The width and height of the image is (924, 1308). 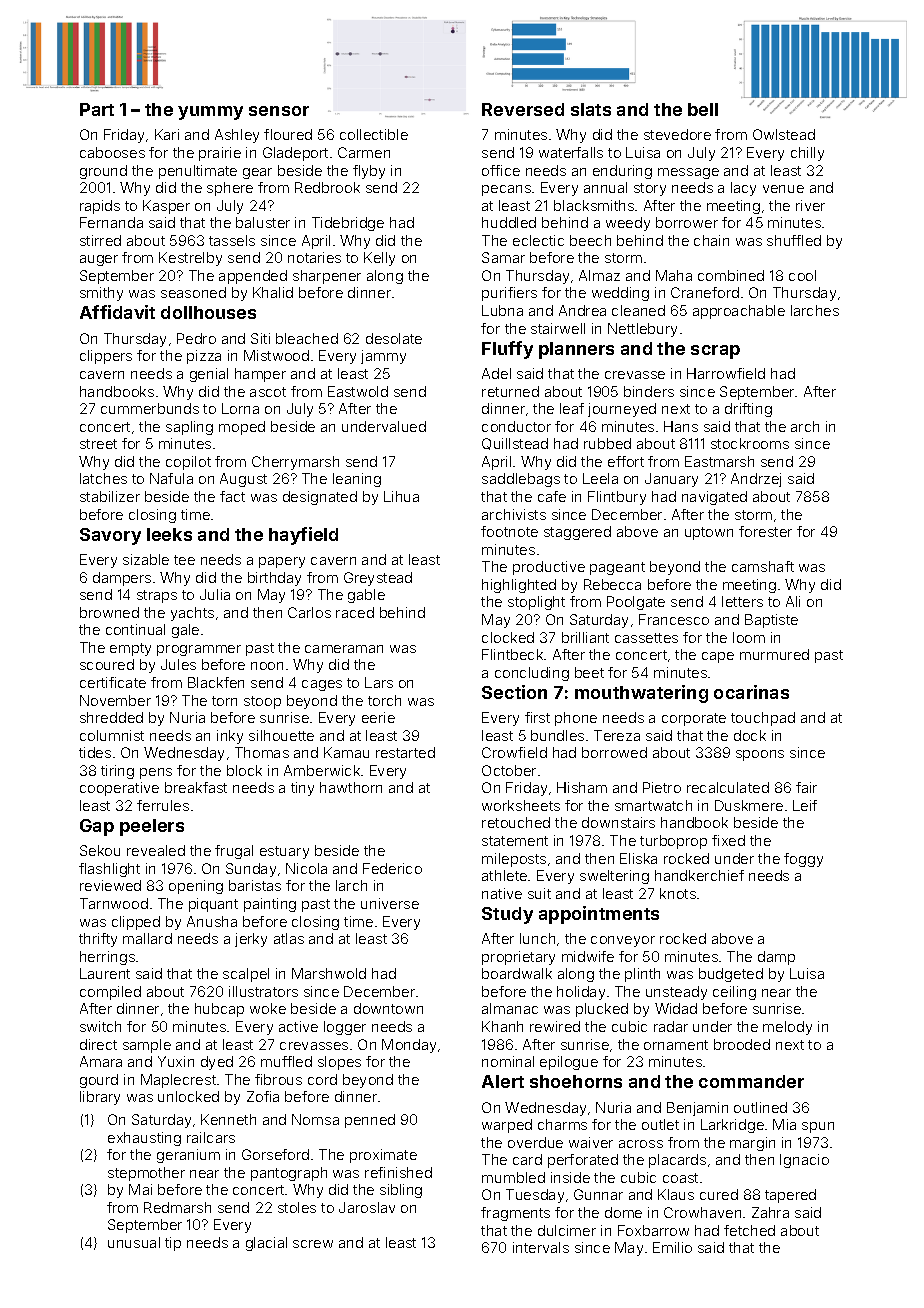 I want to click on restarted, so click(x=405, y=752).
